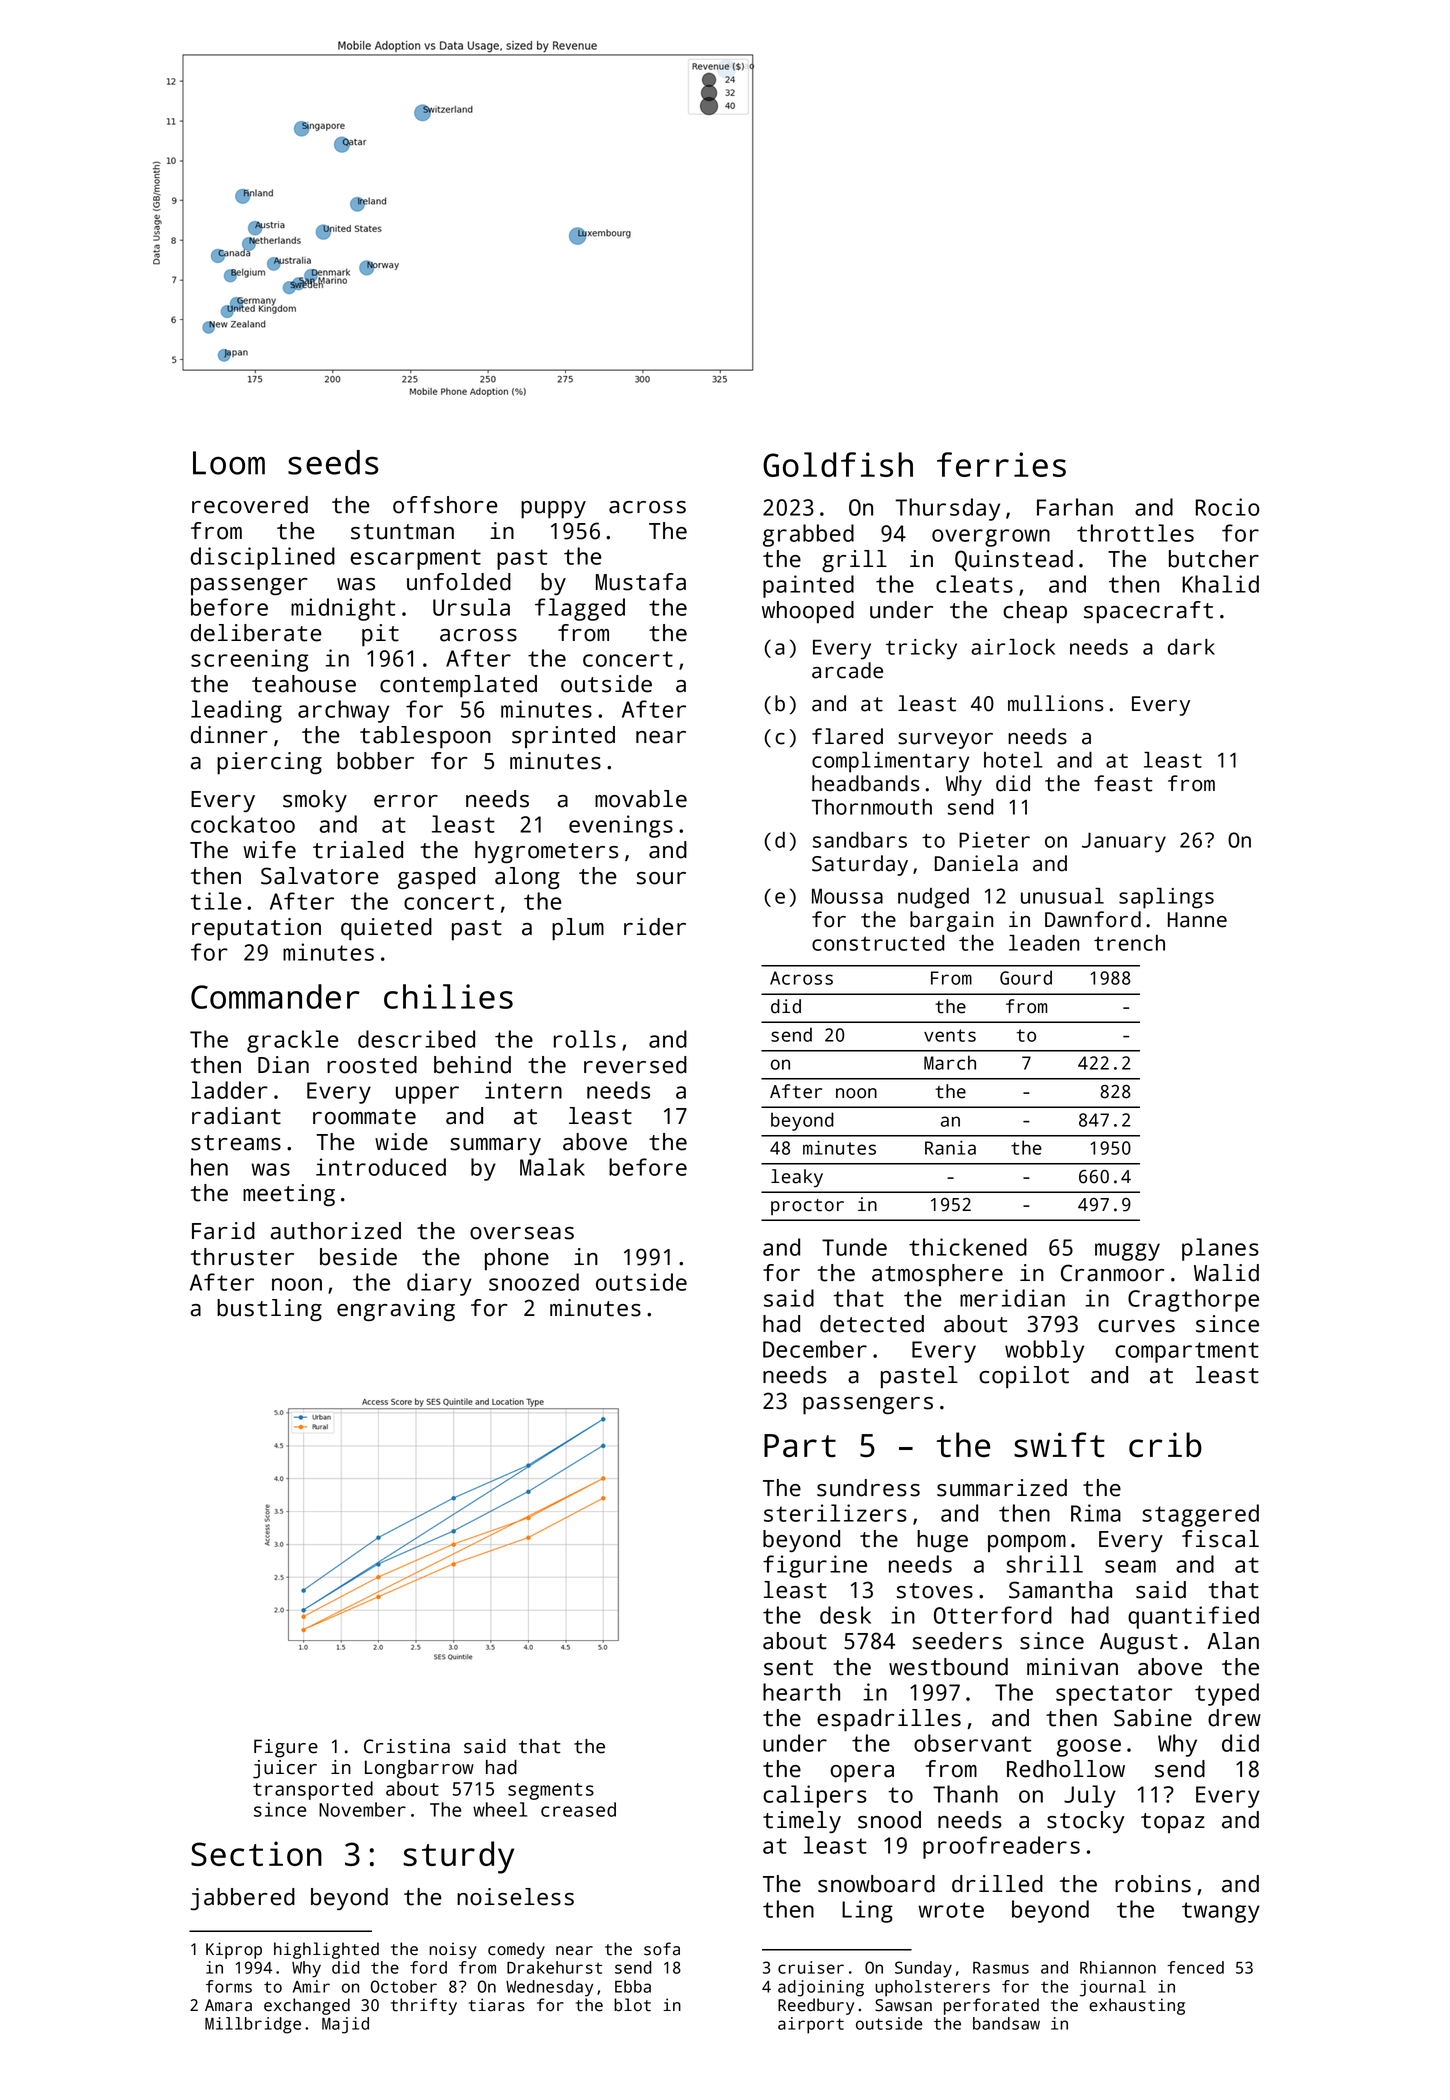 The width and height of the screenshot is (1450, 2100). I want to click on Malak, so click(552, 1167).
